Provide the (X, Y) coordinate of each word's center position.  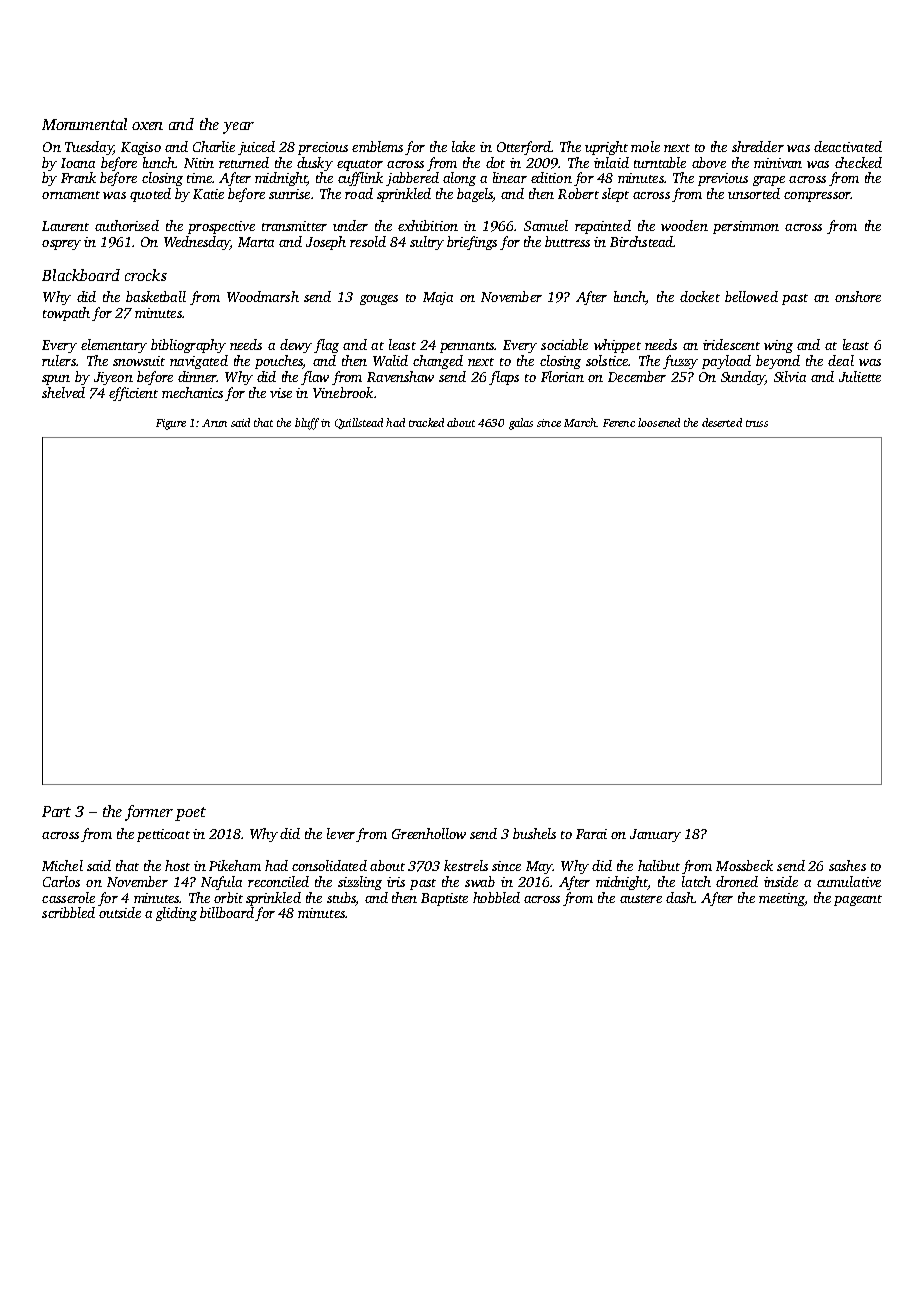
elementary (114, 346)
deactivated (848, 146)
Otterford (524, 148)
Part (56, 811)
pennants (467, 347)
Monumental (84, 124)
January (655, 835)
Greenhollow (429, 833)
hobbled (496, 897)
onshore (858, 296)
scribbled (68, 912)
